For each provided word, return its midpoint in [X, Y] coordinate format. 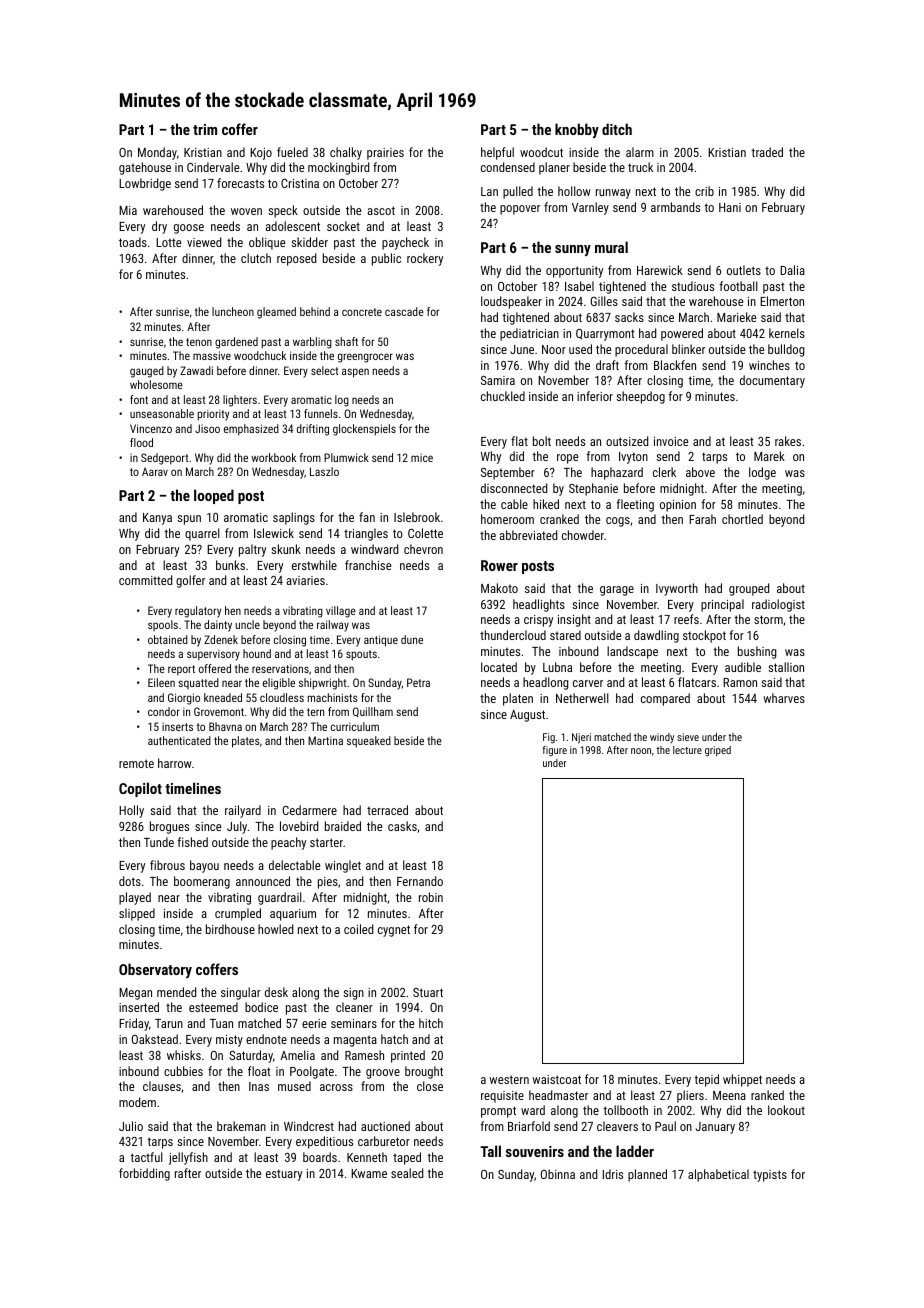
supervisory [213, 655]
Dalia [792, 270]
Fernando [420, 881]
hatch [394, 1039]
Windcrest [309, 1126]
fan [367, 517]
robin [431, 897]
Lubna [557, 667]
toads [133, 242]
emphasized [251, 430]
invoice [671, 441]
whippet [742, 1080]
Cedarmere [310, 810]
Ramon [740, 682]
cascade [404, 311]
